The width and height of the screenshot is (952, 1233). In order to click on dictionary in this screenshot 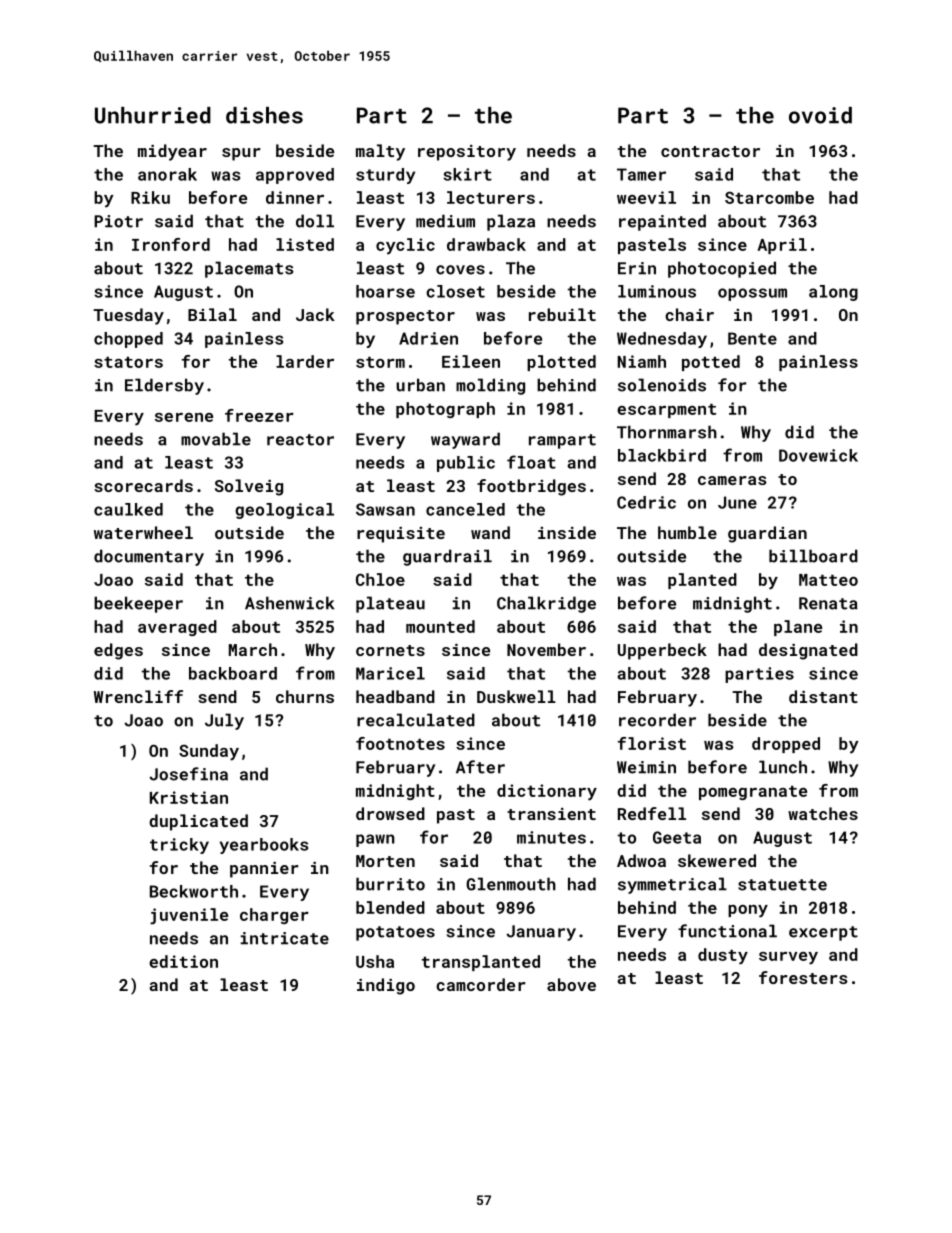, I will do `click(547, 792)`.
